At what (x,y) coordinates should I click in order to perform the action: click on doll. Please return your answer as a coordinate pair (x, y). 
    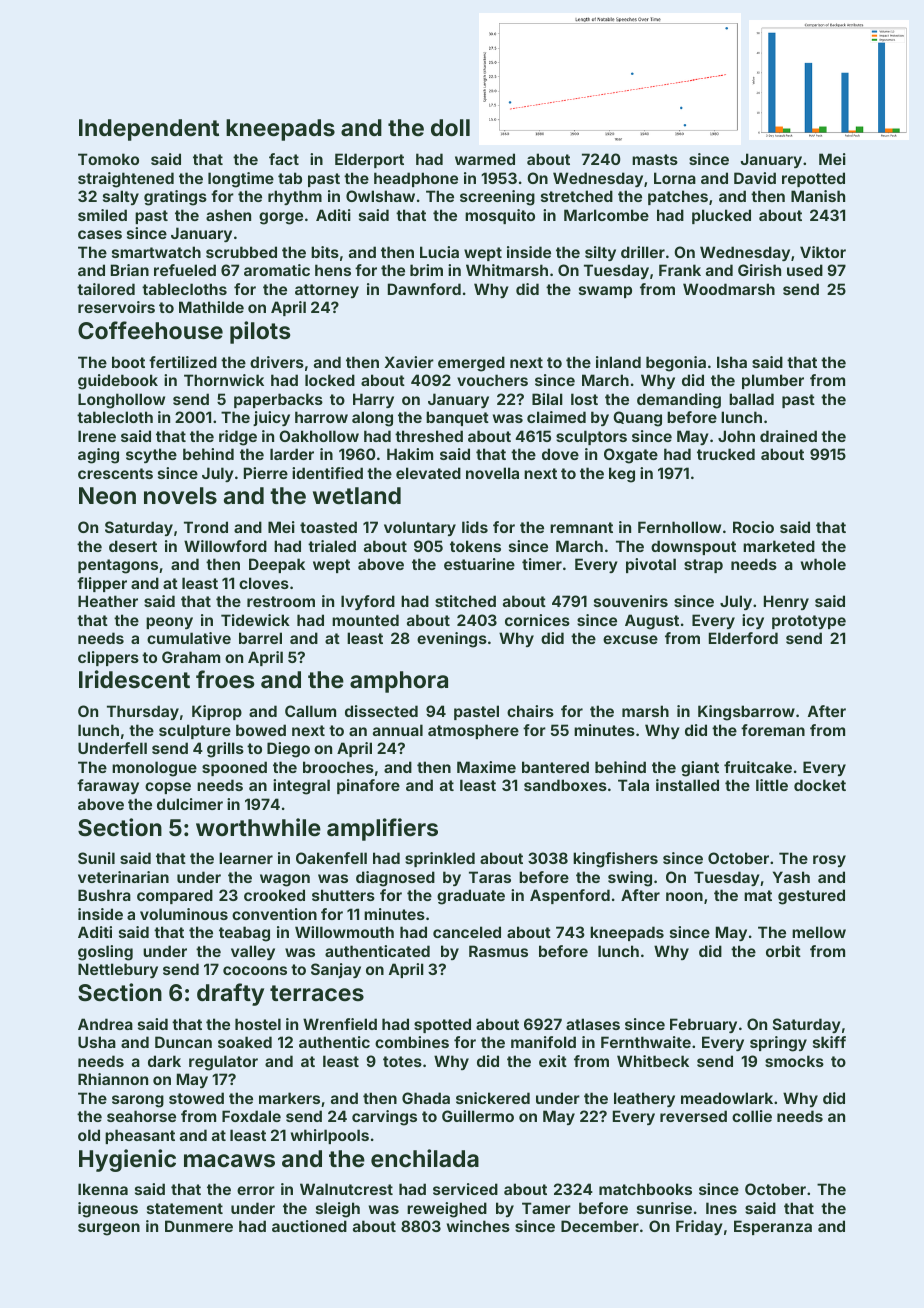
    Looking at the image, I should click on (450, 127).
